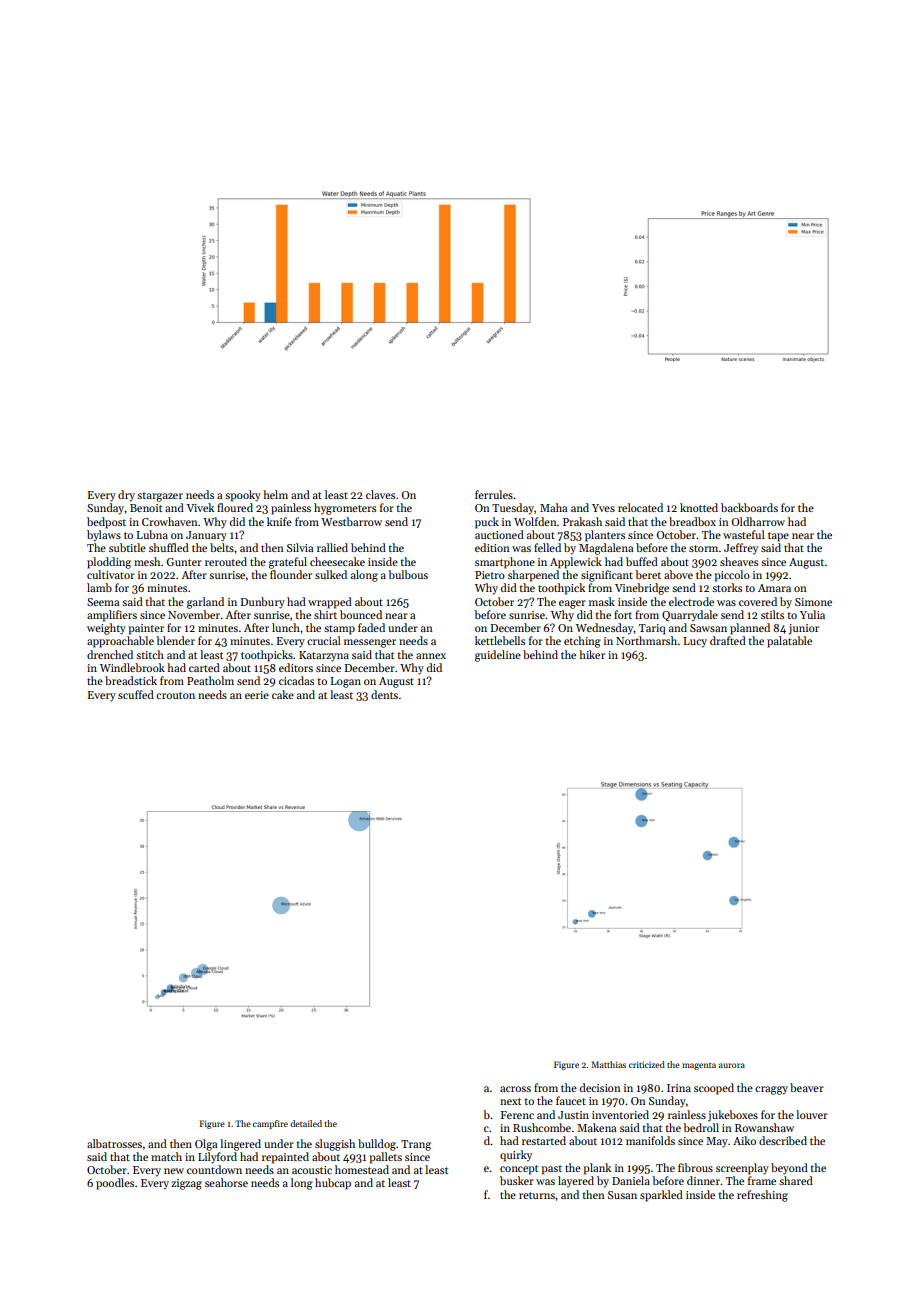 This image has height=1308, width=924. I want to click on Pietro, so click(490, 575).
